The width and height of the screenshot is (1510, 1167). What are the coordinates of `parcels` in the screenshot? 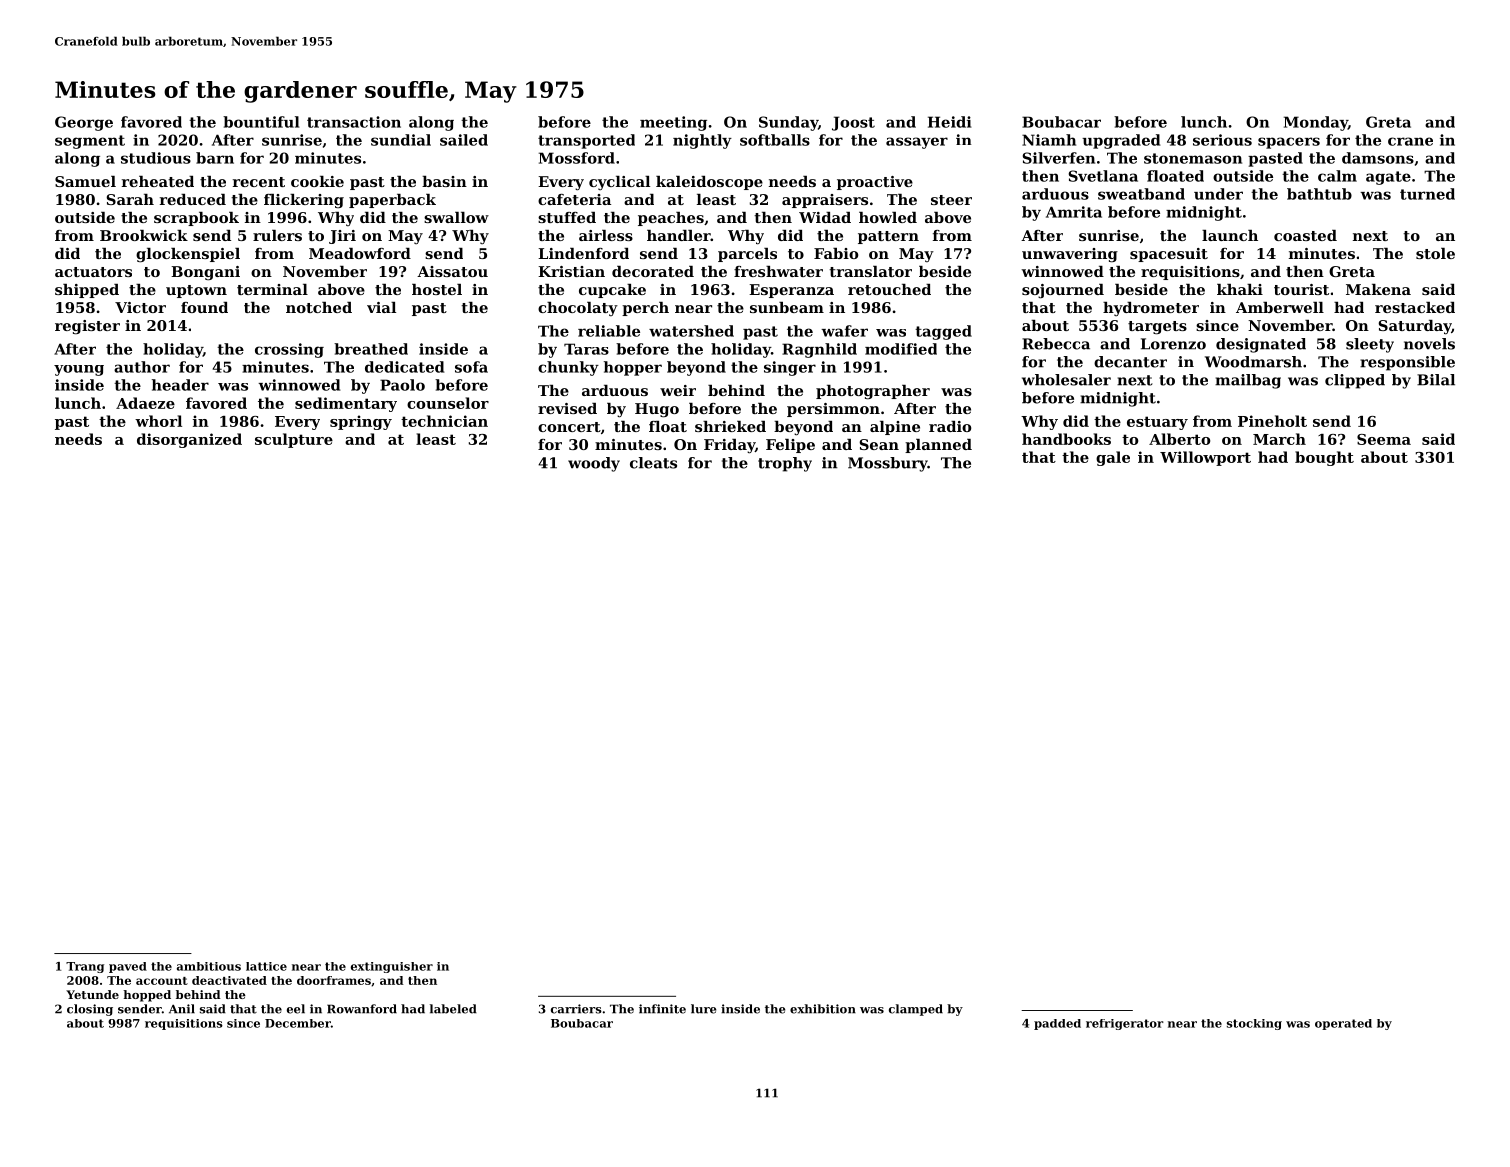 It's located at (747, 255).
